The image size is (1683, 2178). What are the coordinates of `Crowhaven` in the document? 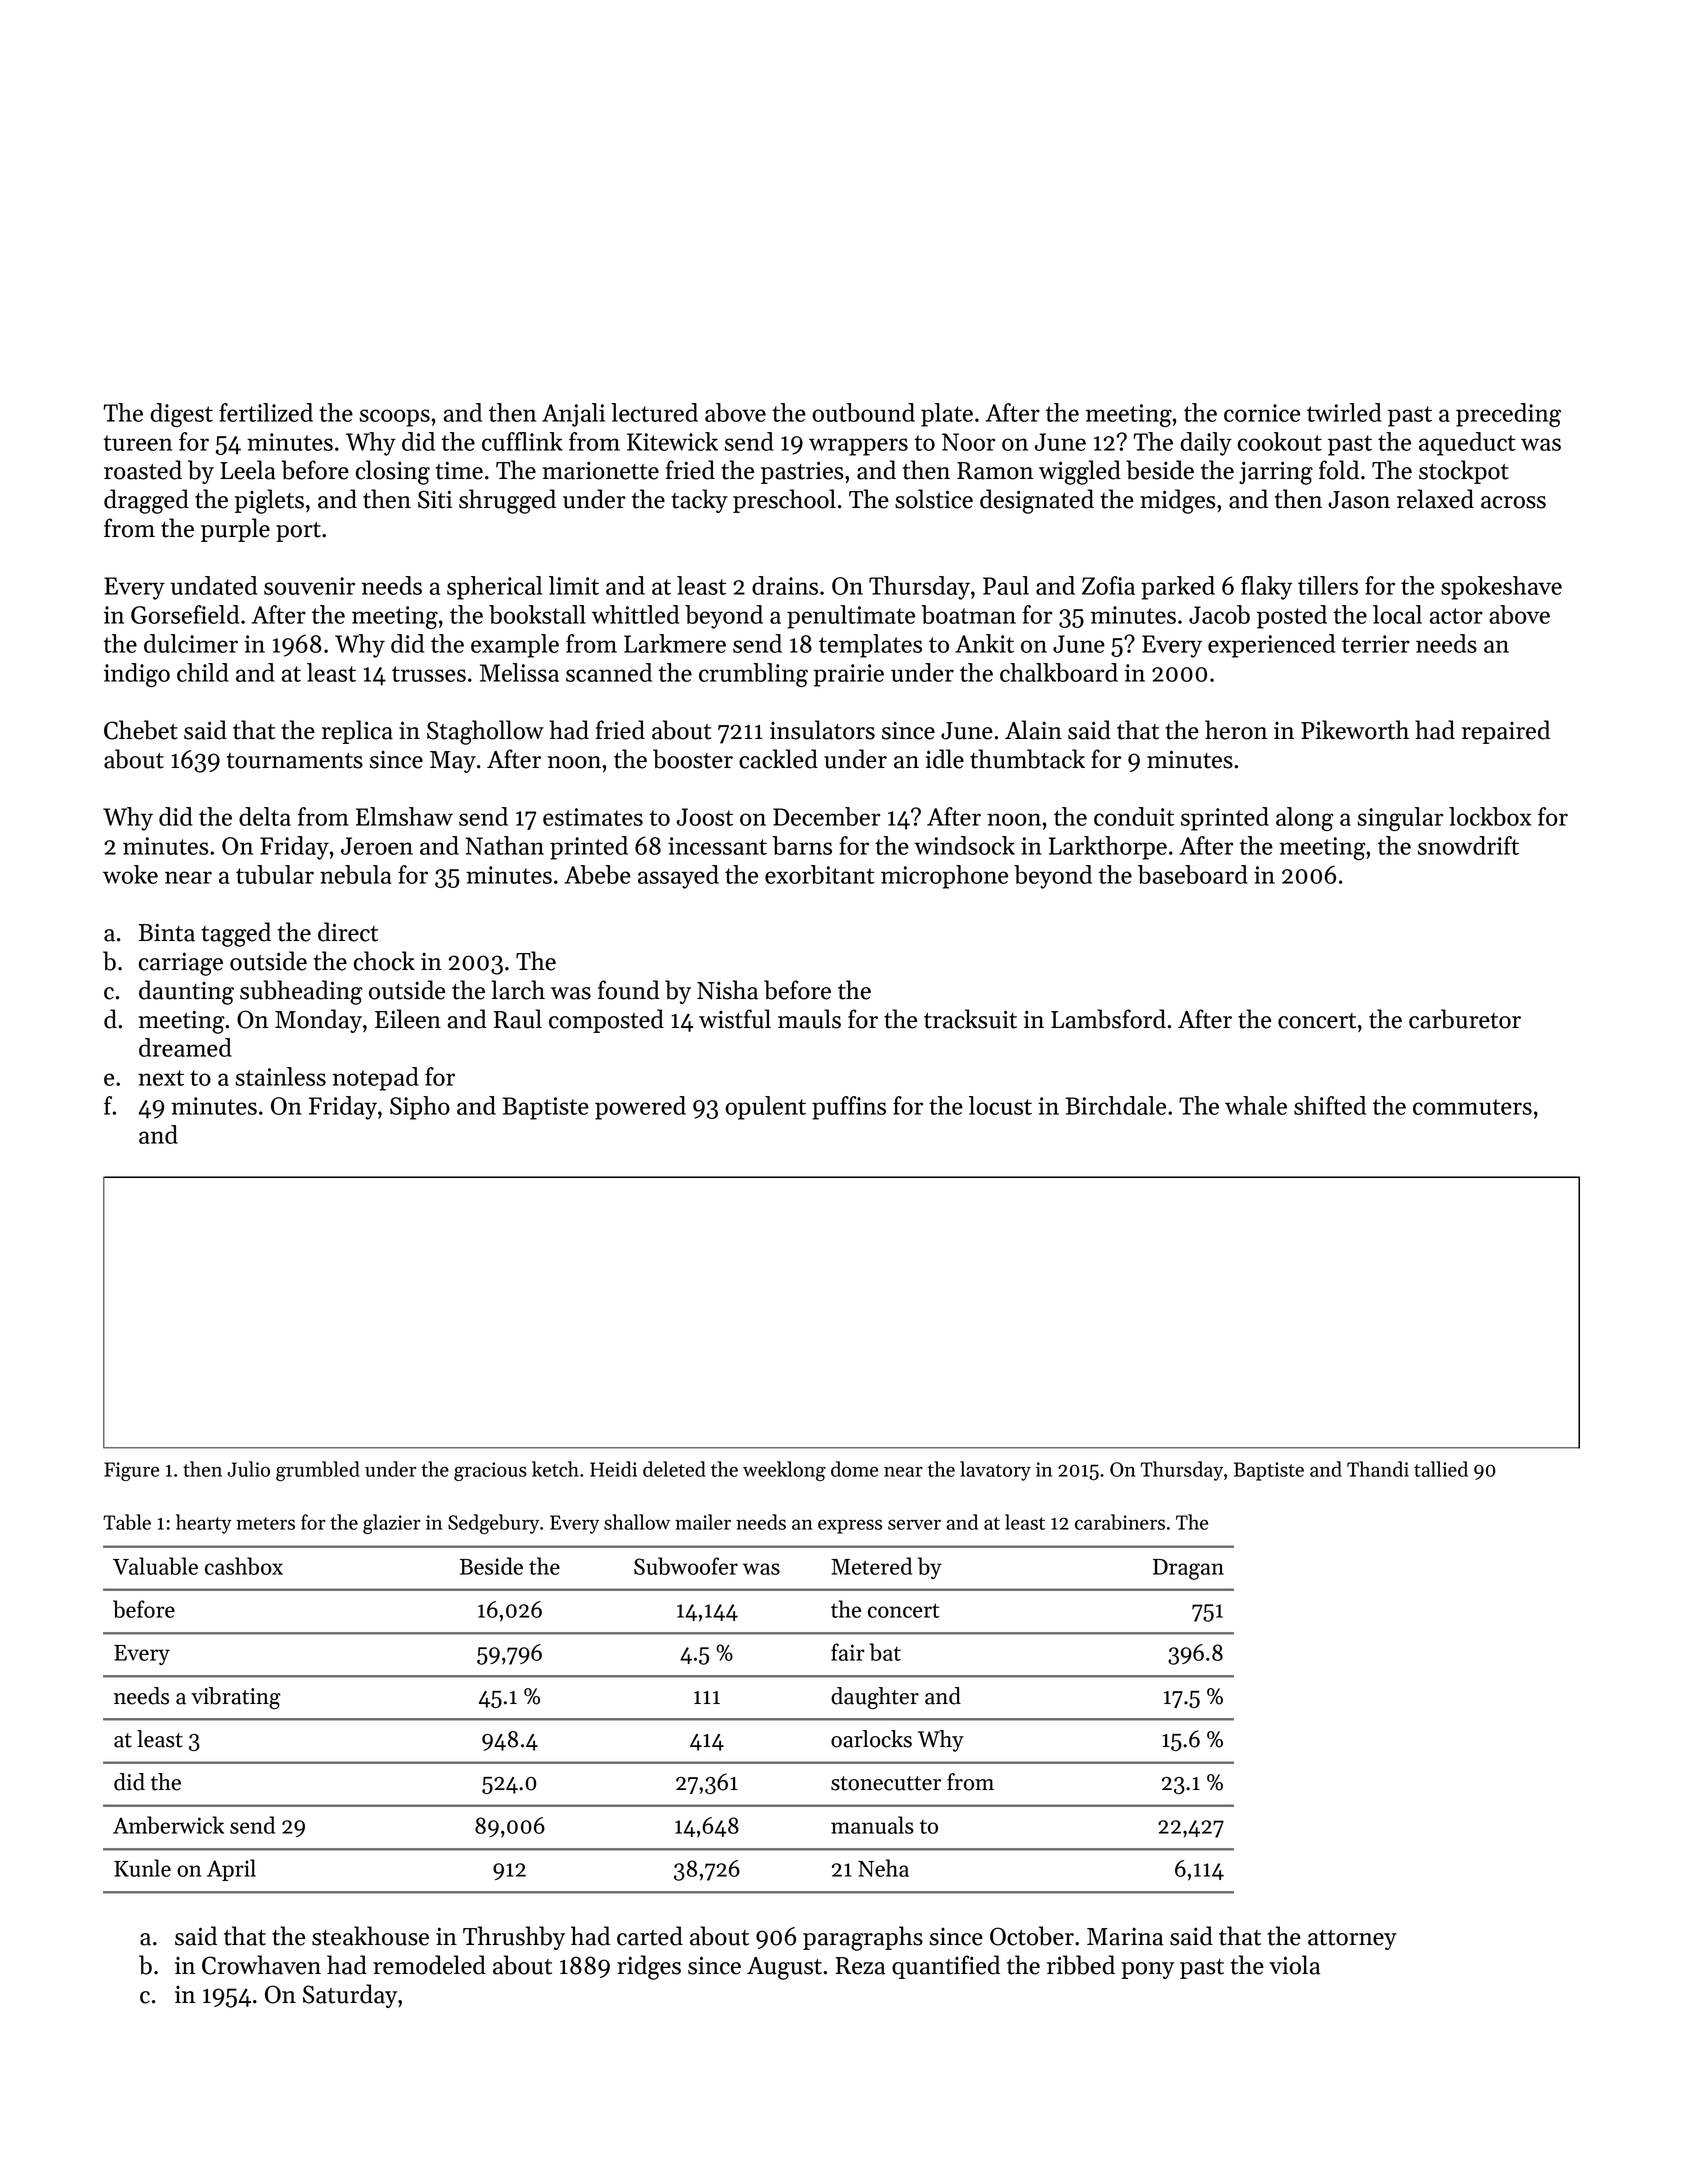 It's located at (261, 1965).
